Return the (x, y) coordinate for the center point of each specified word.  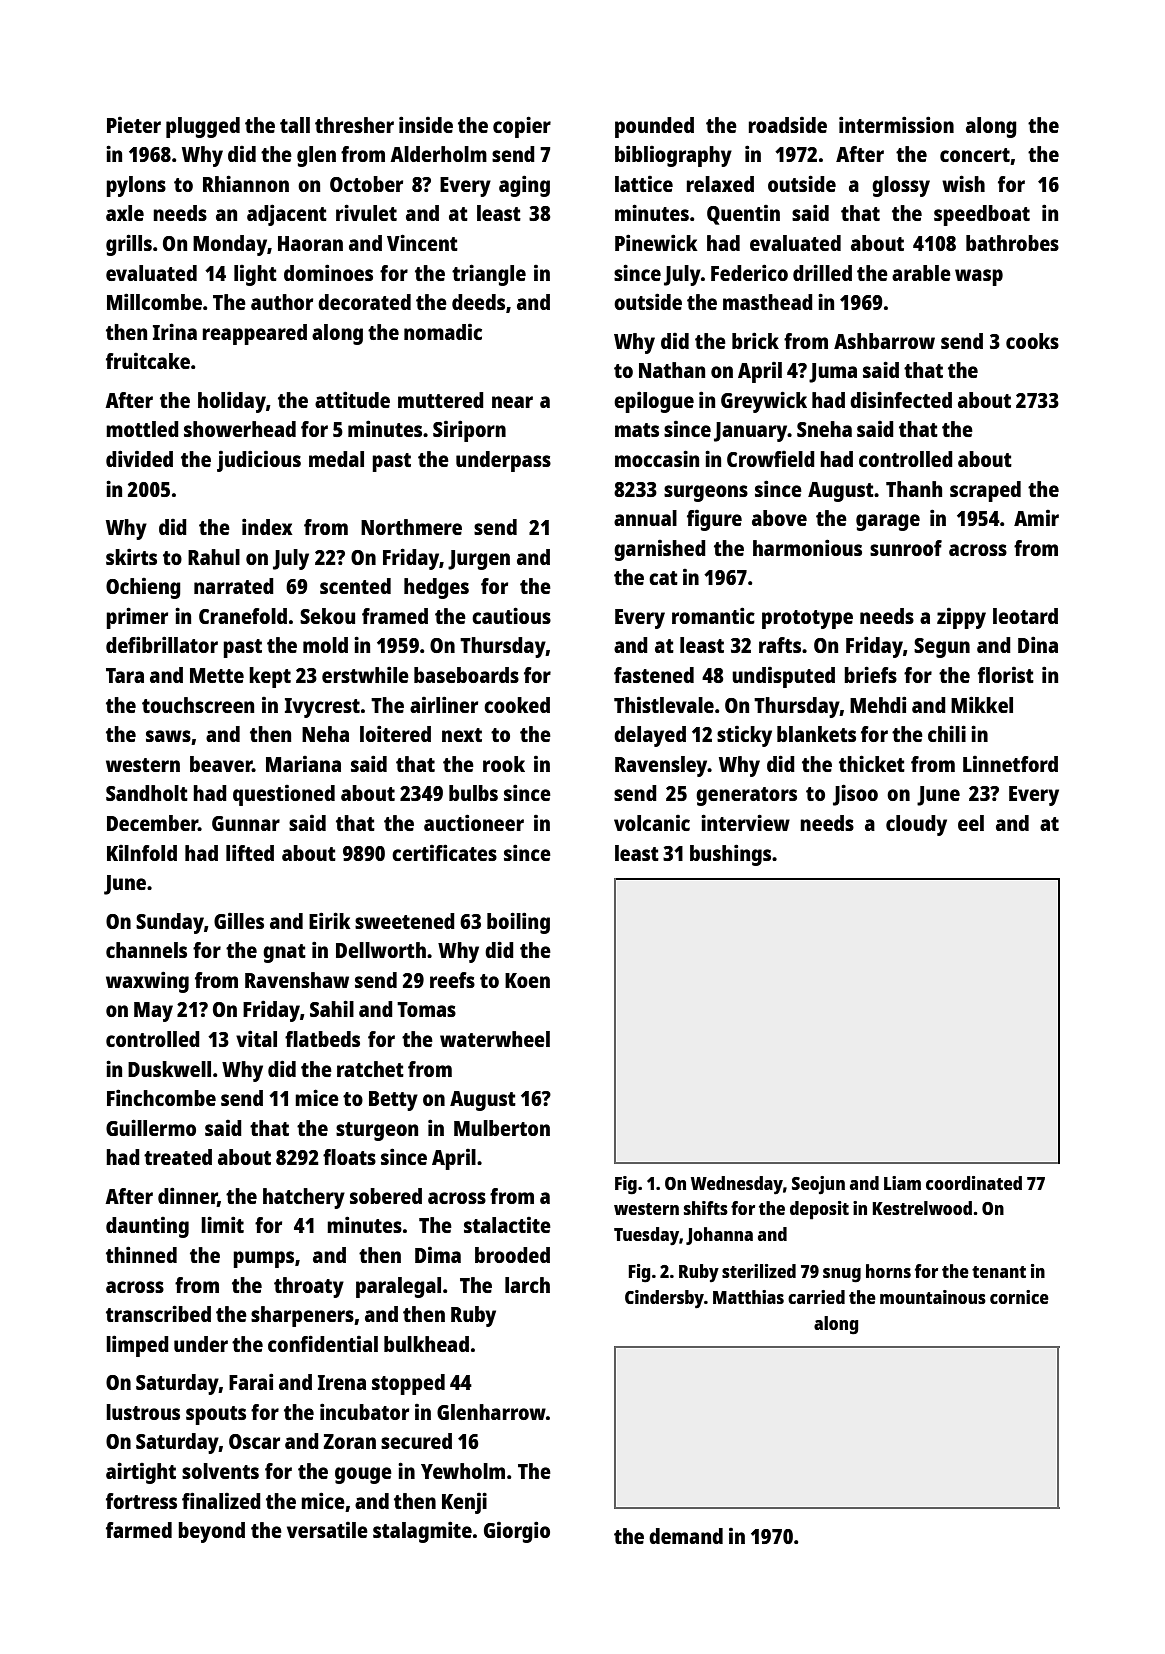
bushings (730, 855)
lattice (644, 184)
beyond (211, 1532)
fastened (654, 675)
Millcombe (154, 301)
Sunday (170, 923)
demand (686, 1536)
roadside (787, 125)
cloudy (916, 825)
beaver (221, 764)
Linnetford (1010, 764)
